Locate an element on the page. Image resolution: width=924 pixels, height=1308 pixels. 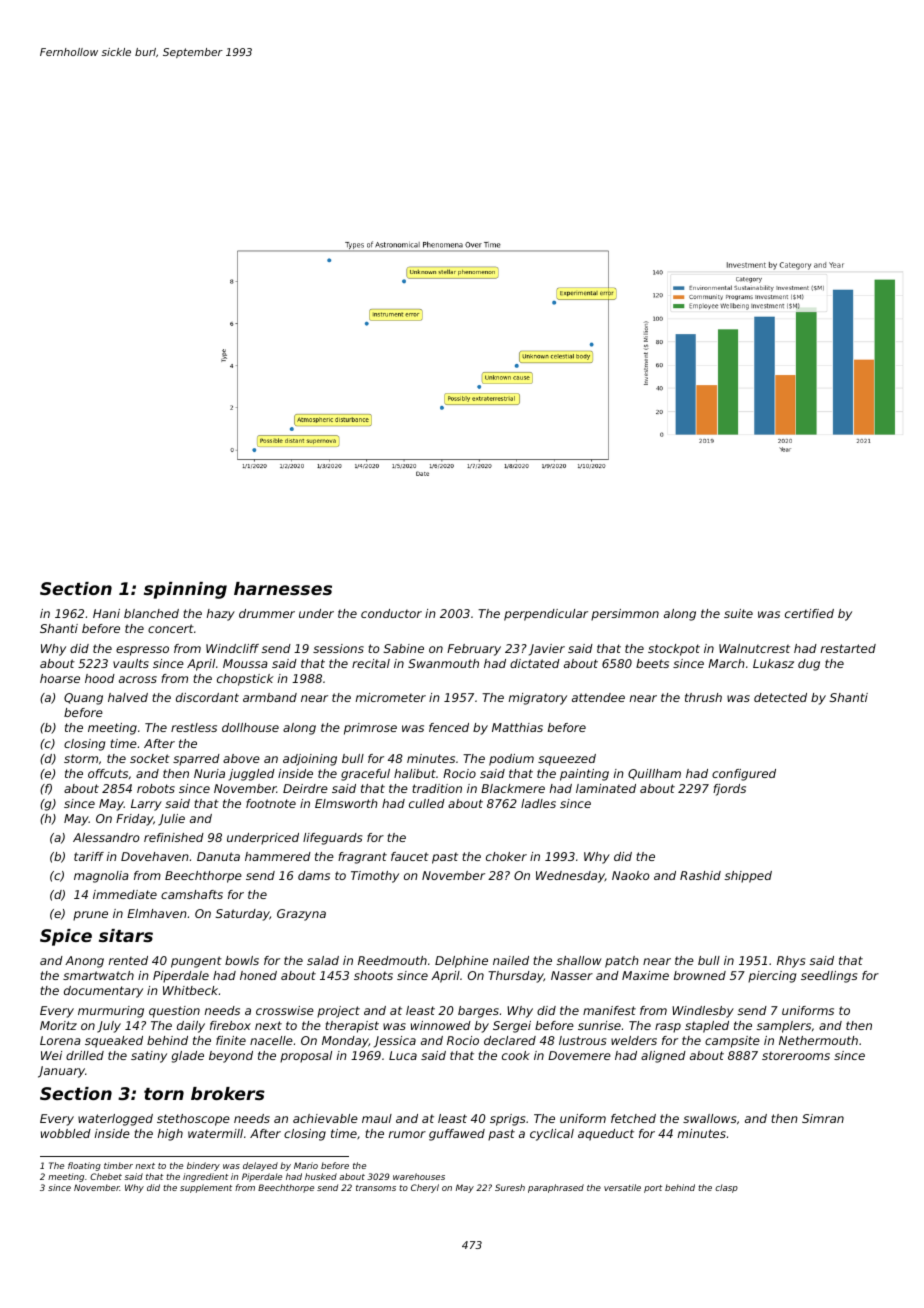
Nethermouth is located at coordinates (818, 1040).
